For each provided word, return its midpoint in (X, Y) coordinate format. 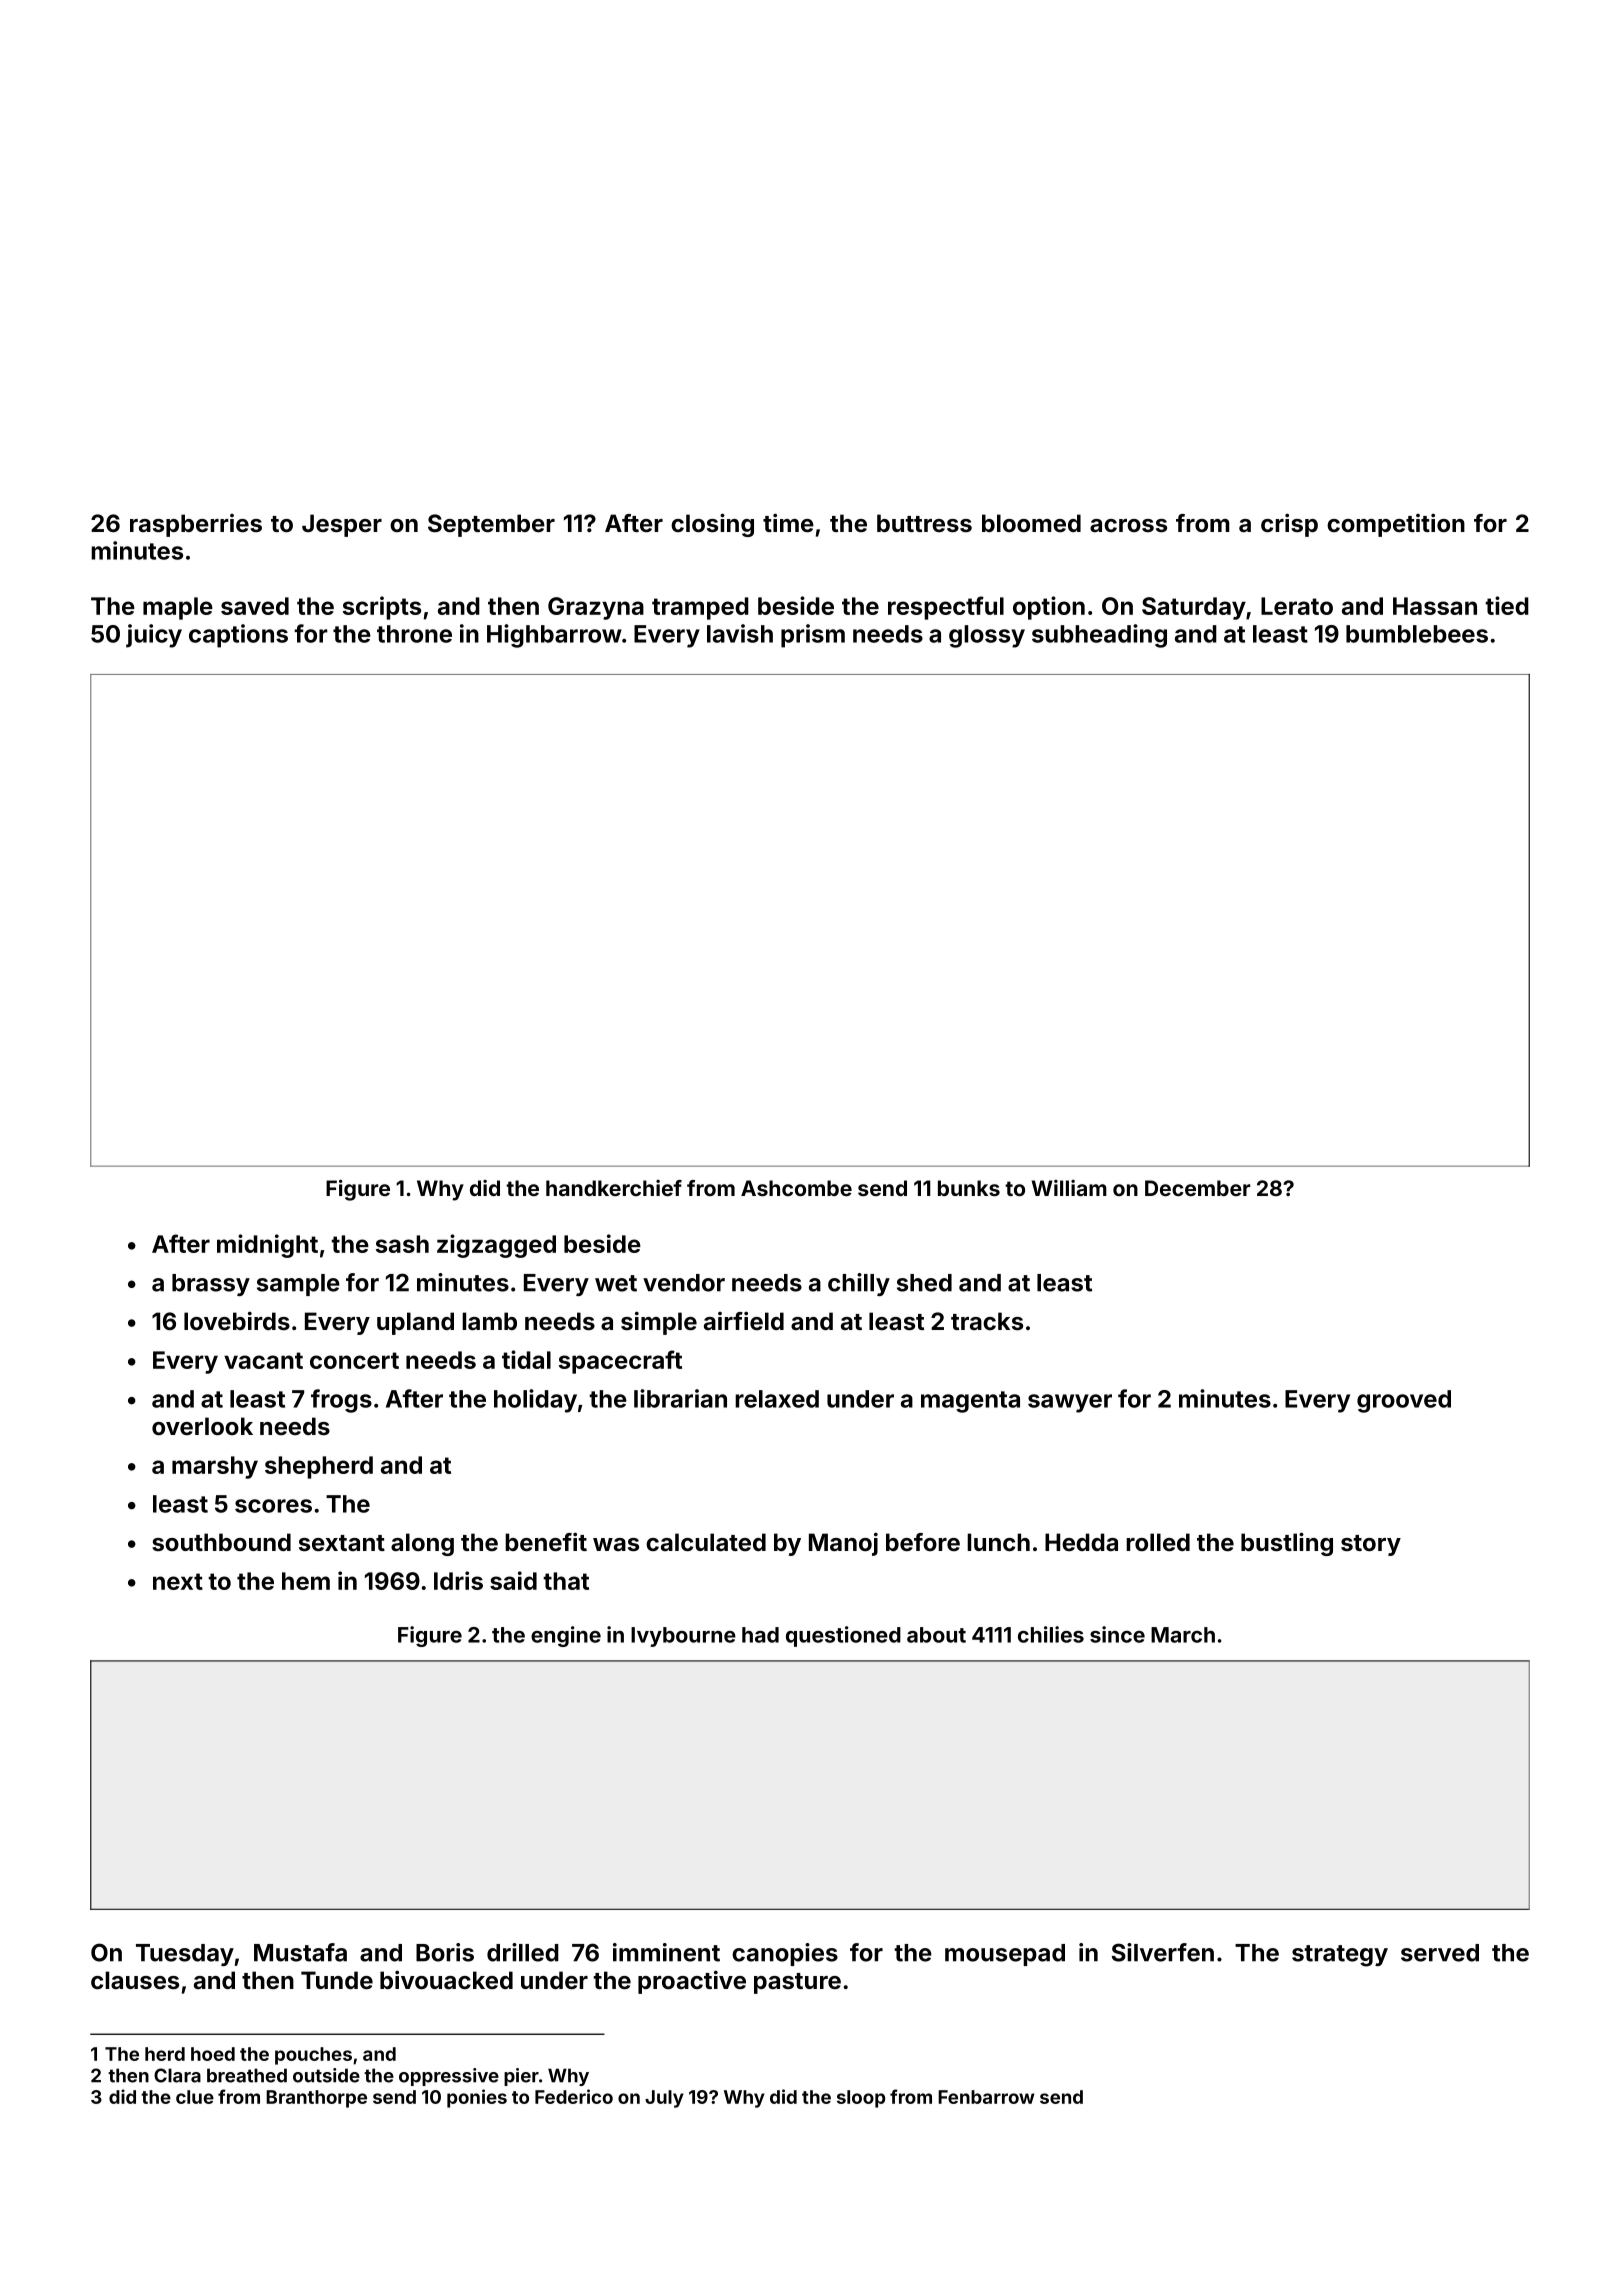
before (923, 1542)
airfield (744, 1320)
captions (238, 636)
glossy (987, 636)
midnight (267, 1246)
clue (195, 2097)
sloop (861, 2099)
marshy (215, 1467)
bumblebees (1417, 634)
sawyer (1070, 1403)
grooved (1404, 1401)
